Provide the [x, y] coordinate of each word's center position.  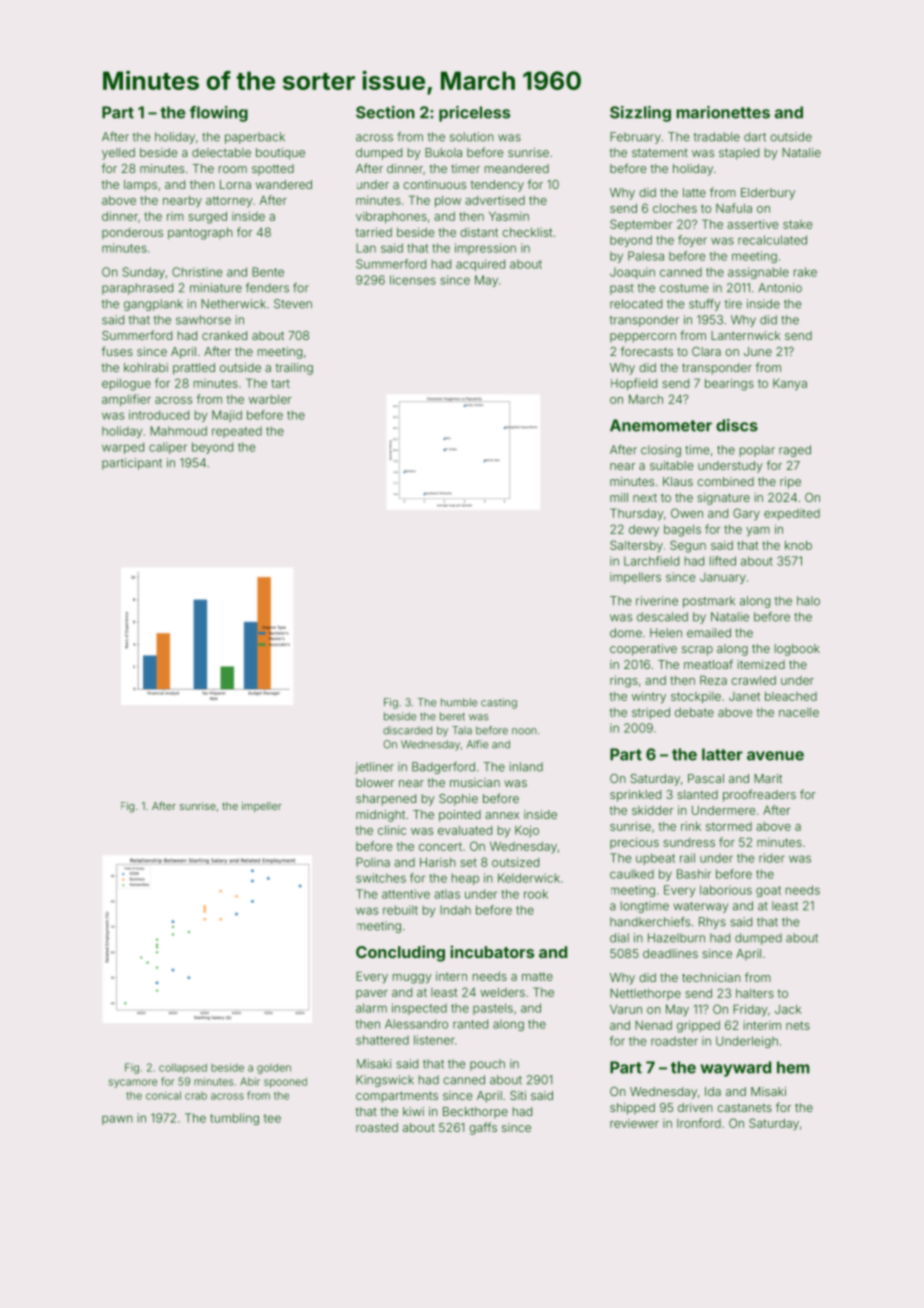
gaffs [483, 1128]
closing [661, 451]
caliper [168, 448]
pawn [117, 1120]
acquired [480, 265]
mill [619, 497]
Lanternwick [745, 335]
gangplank [153, 305]
